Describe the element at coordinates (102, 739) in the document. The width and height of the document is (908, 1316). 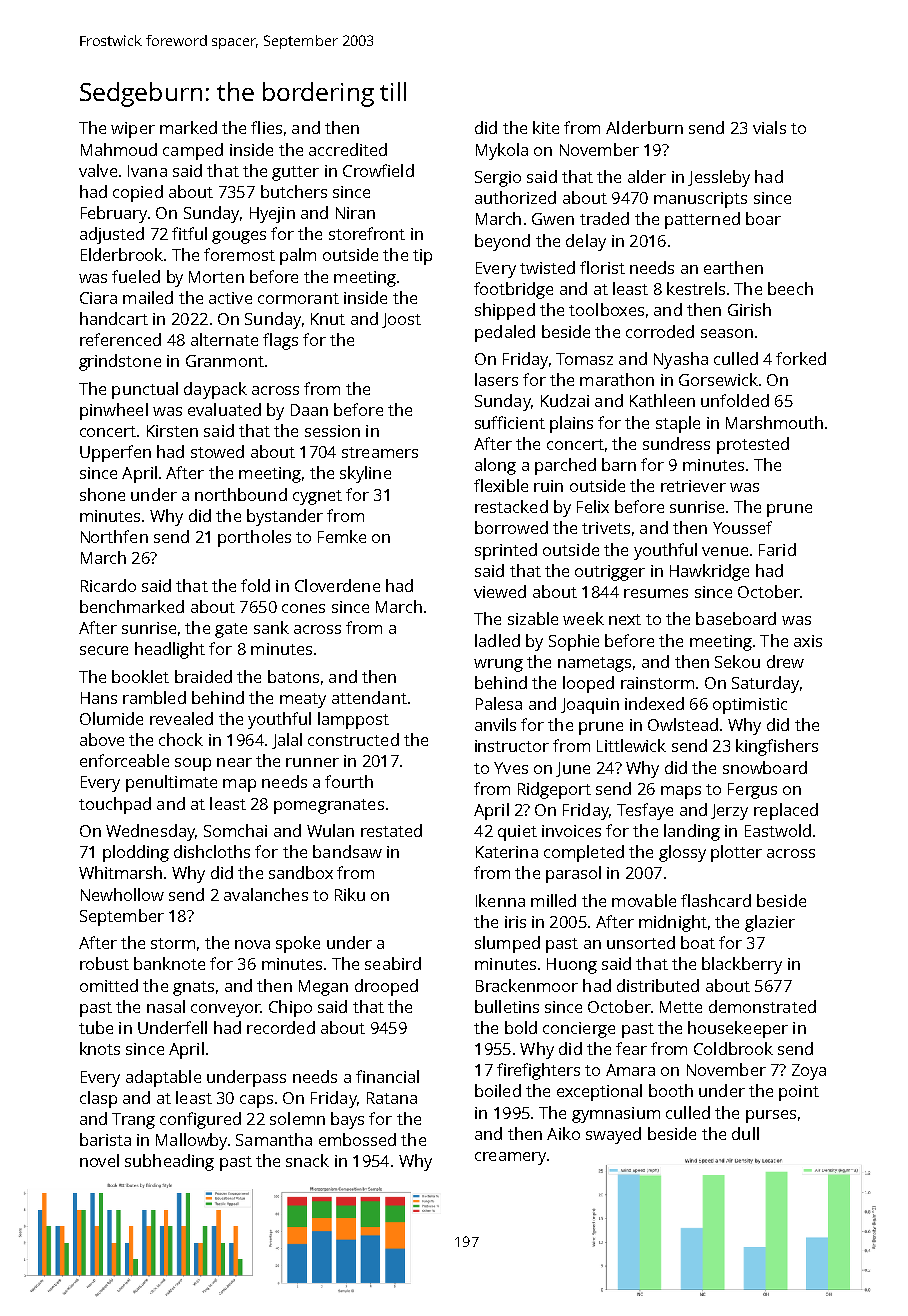
I see `above` at that location.
